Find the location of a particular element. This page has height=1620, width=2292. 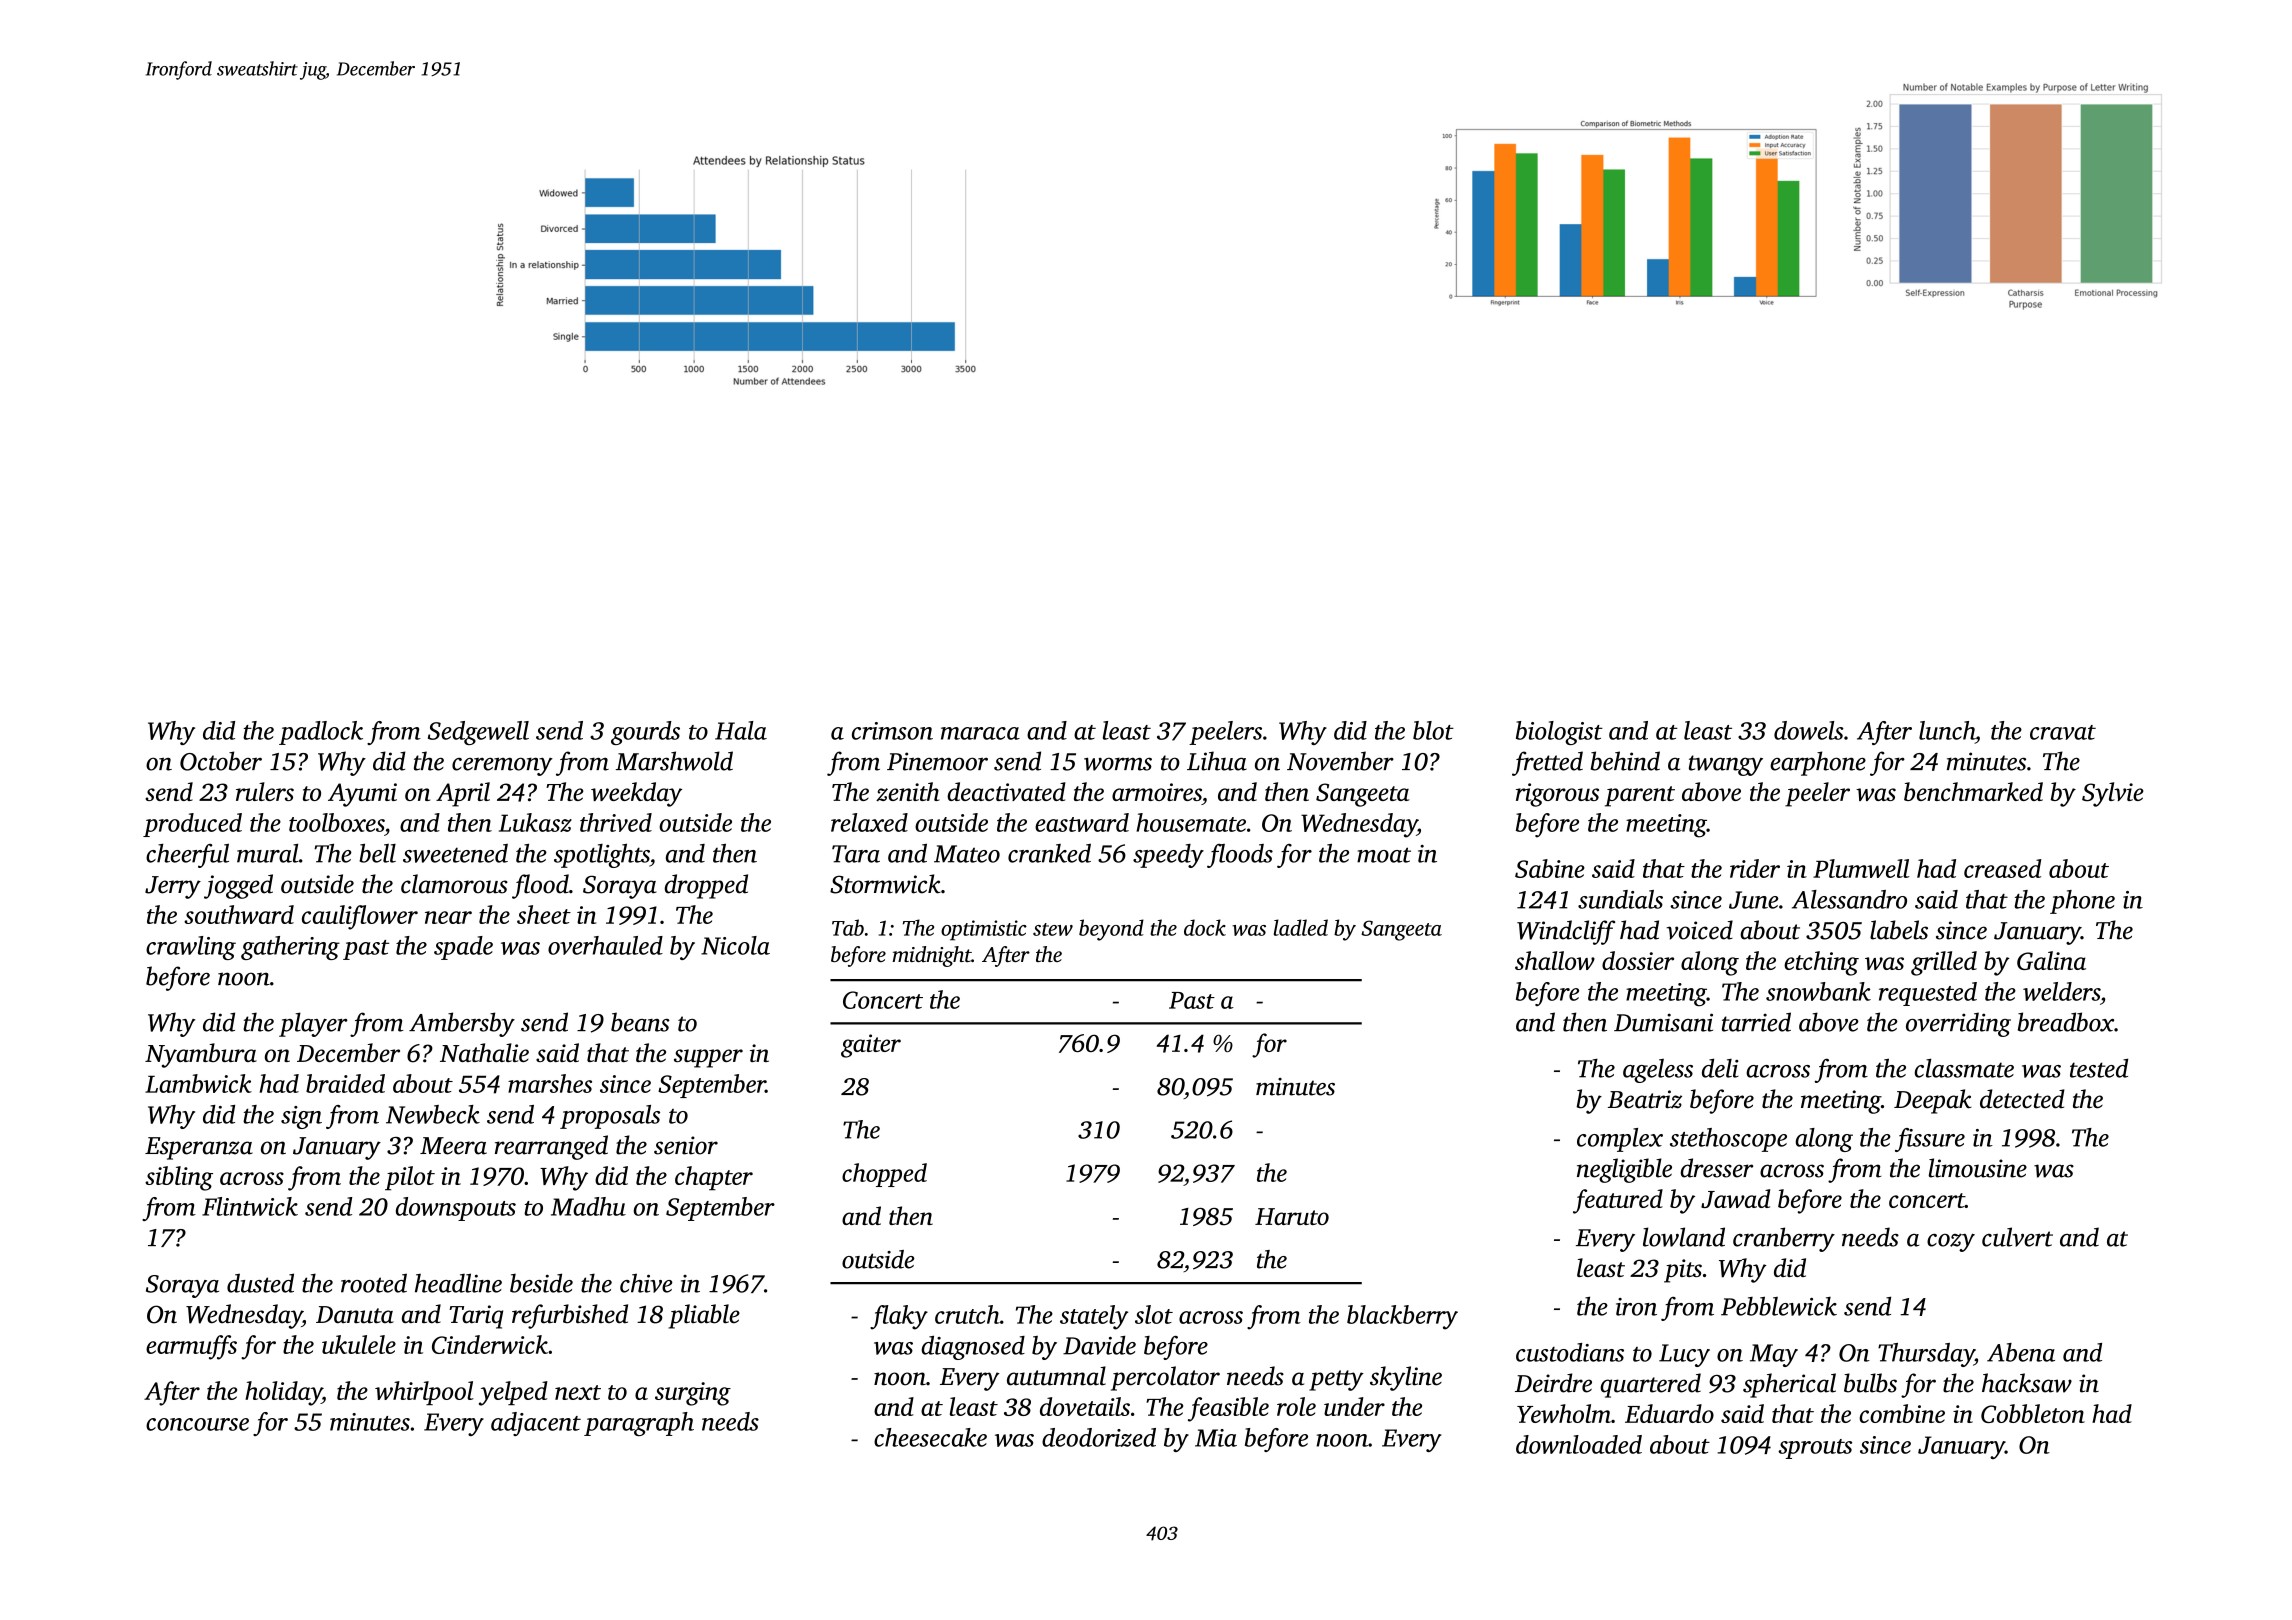

deli is located at coordinates (1720, 1068).
